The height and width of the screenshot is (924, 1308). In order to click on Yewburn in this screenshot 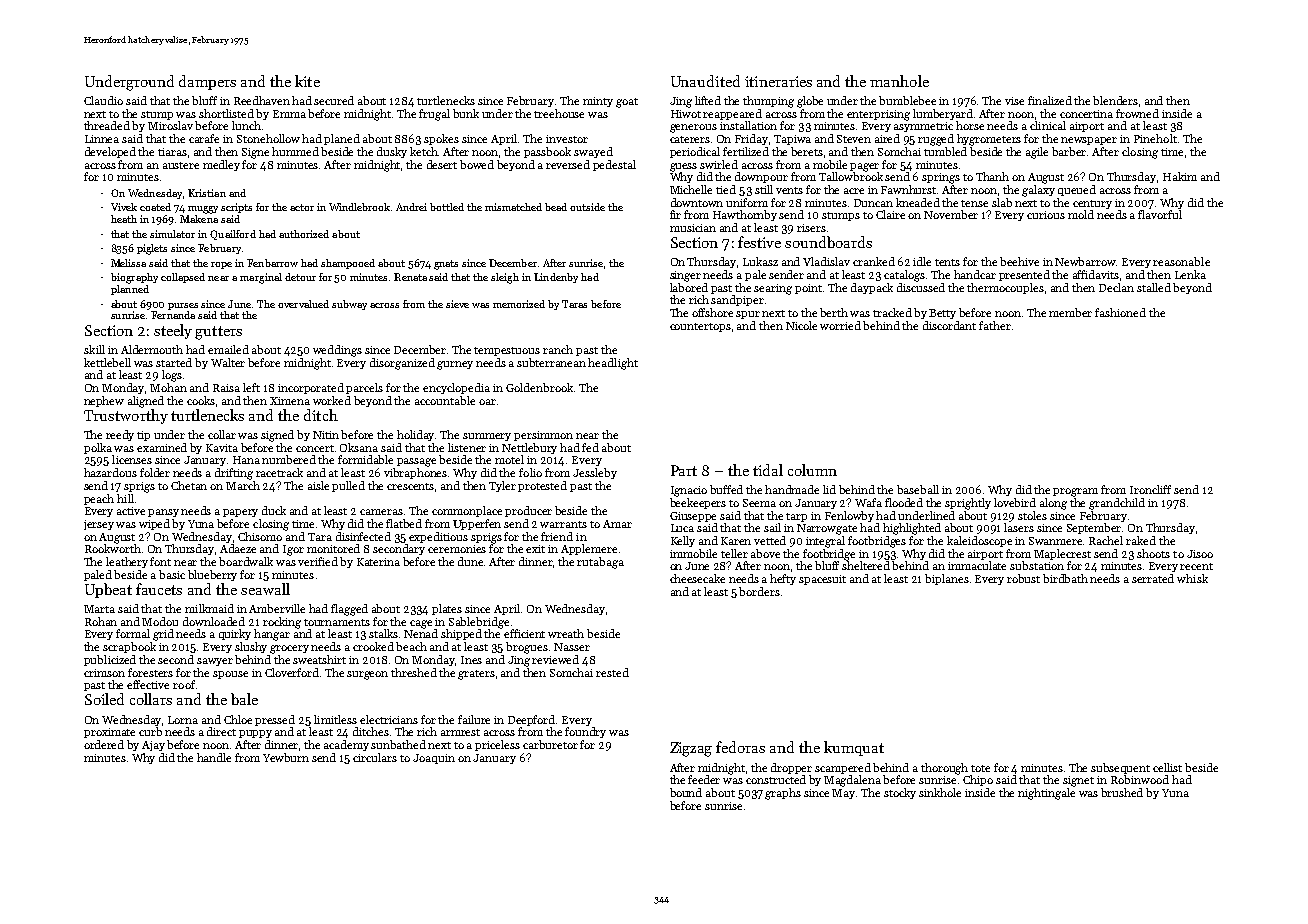, I will do `click(286, 757)`.
